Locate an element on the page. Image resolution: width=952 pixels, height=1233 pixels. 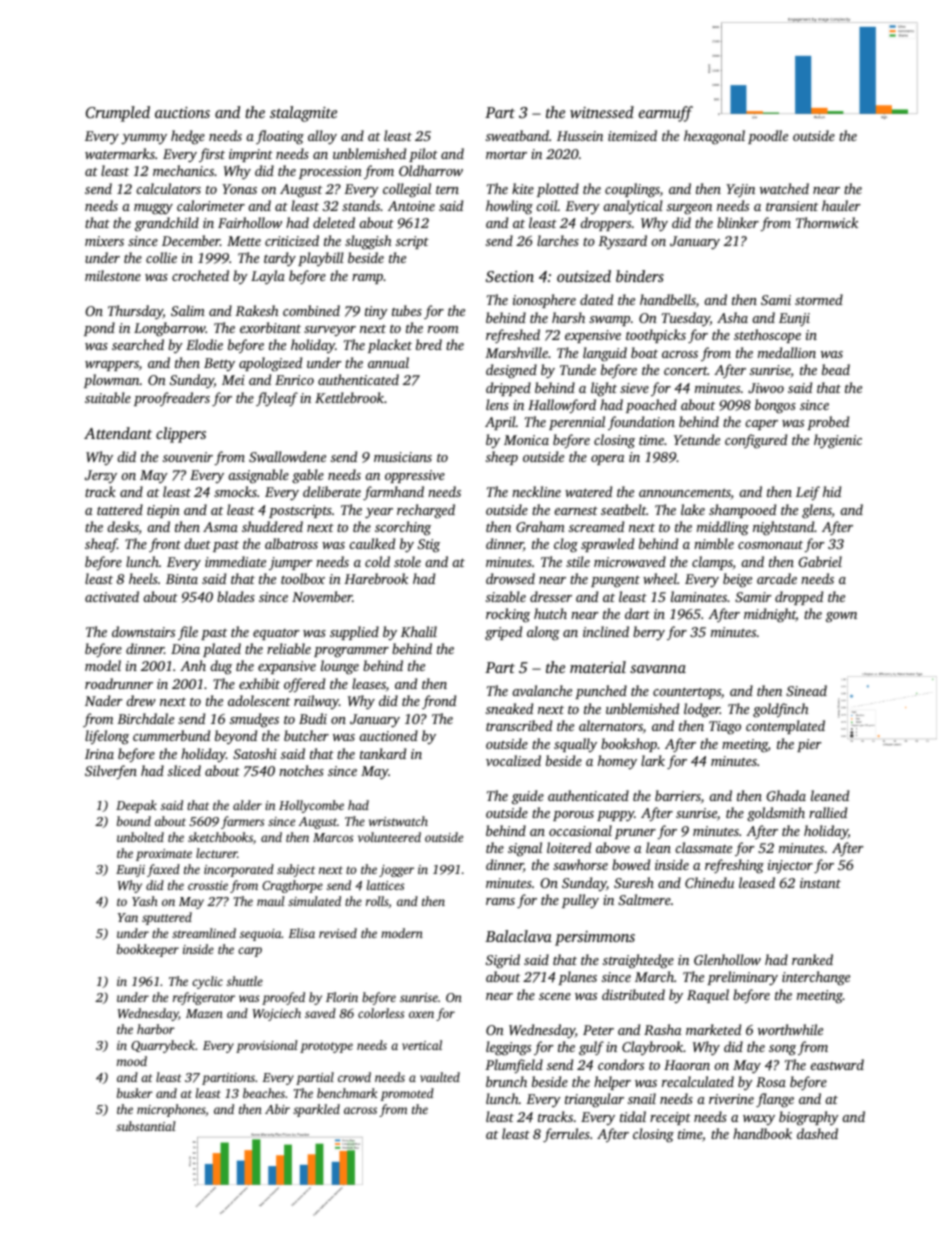
Quarrybeck is located at coordinates (163, 1046).
